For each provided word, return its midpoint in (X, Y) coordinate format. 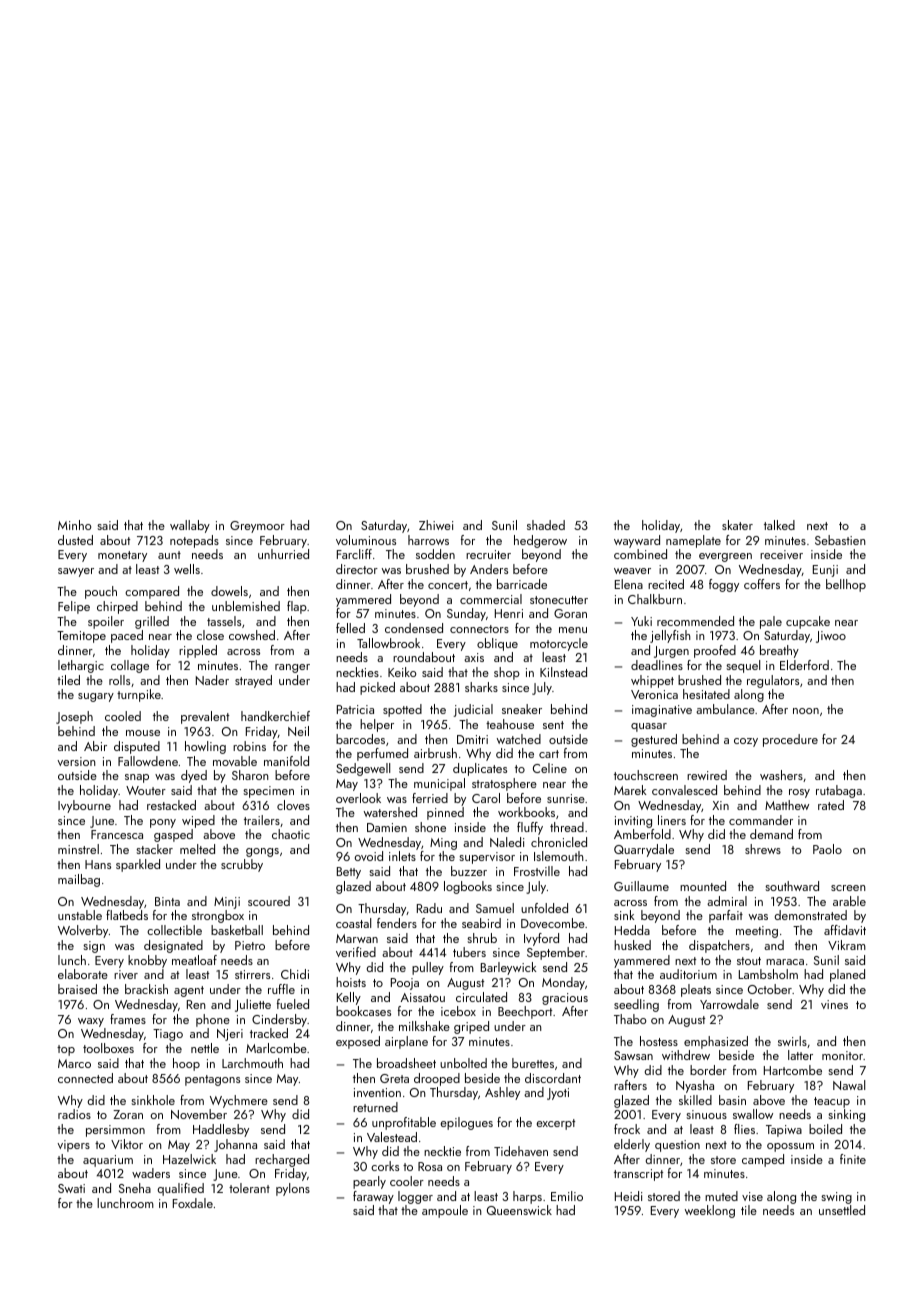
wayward (637, 541)
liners (672, 820)
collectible (174, 930)
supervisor (487, 858)
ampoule (445, 1211)
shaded (546, 525)
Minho (74, 525)
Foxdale (193, 1203)
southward (792, 886)
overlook (358, 798)
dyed (194, 776)
